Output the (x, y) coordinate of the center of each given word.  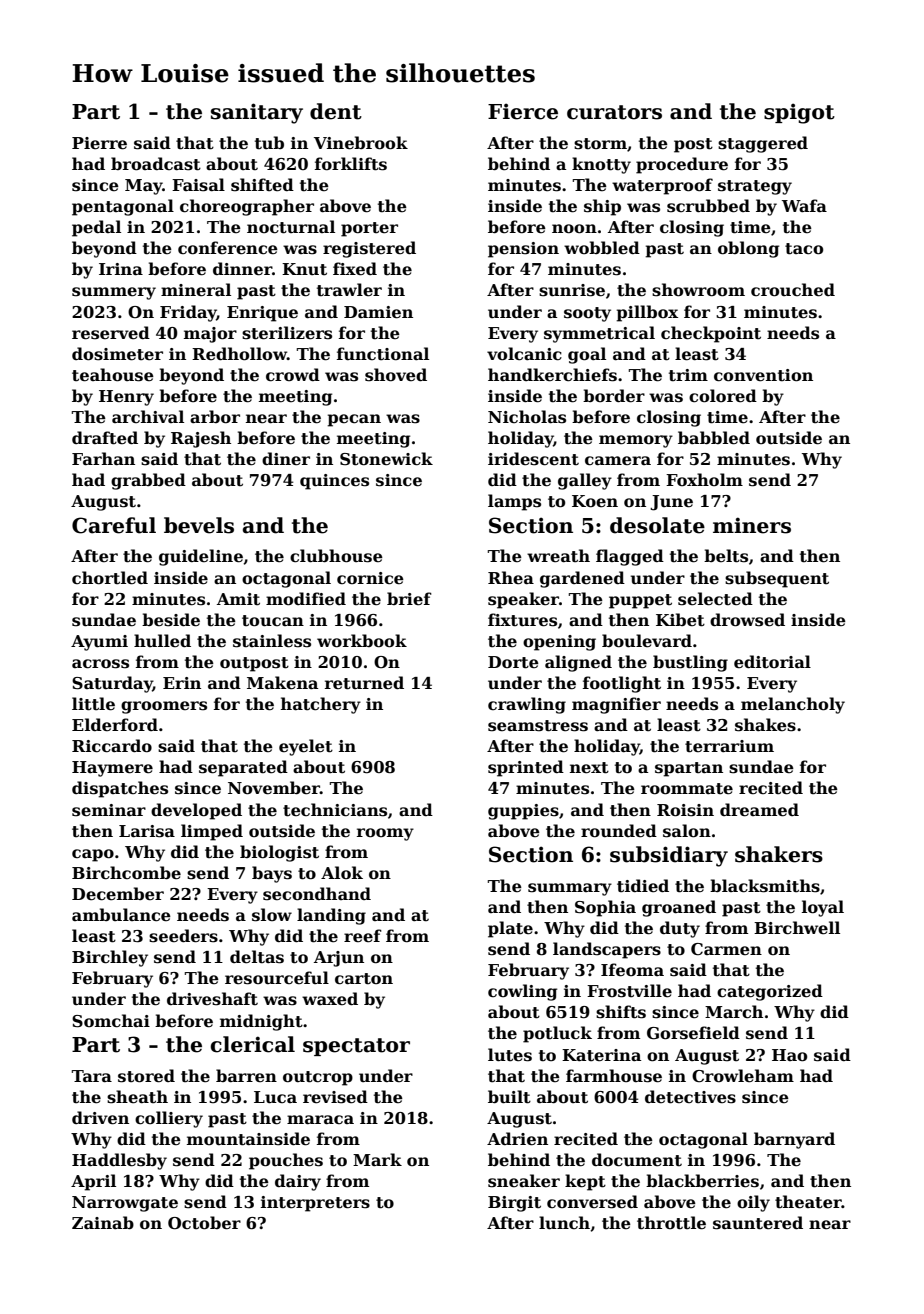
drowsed (747, 620)
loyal (823, 908)
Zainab (103, 1222)
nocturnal (291, 227)
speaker (523, 600)
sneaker (524, 1181)
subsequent (777, 579)
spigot (799, 113)
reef (363, 936)
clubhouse (336, 556)
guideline (201, 557)
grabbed (148, 481)
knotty (601, 165)
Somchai (111, 1021)
